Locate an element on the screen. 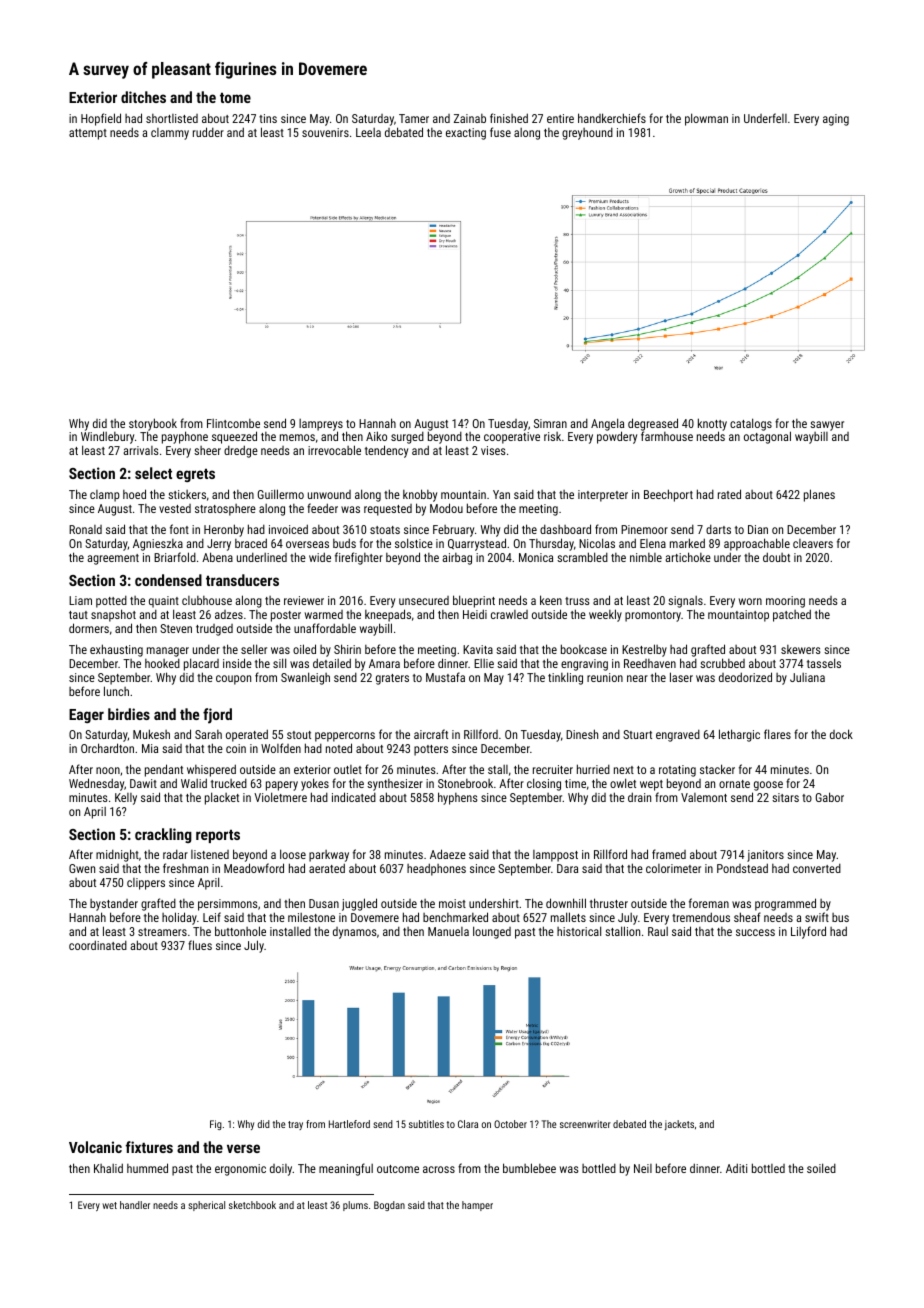 Image resolution: width=924 pixels, height=1308 pixels. tendency is located at coordinates (386, 452).
